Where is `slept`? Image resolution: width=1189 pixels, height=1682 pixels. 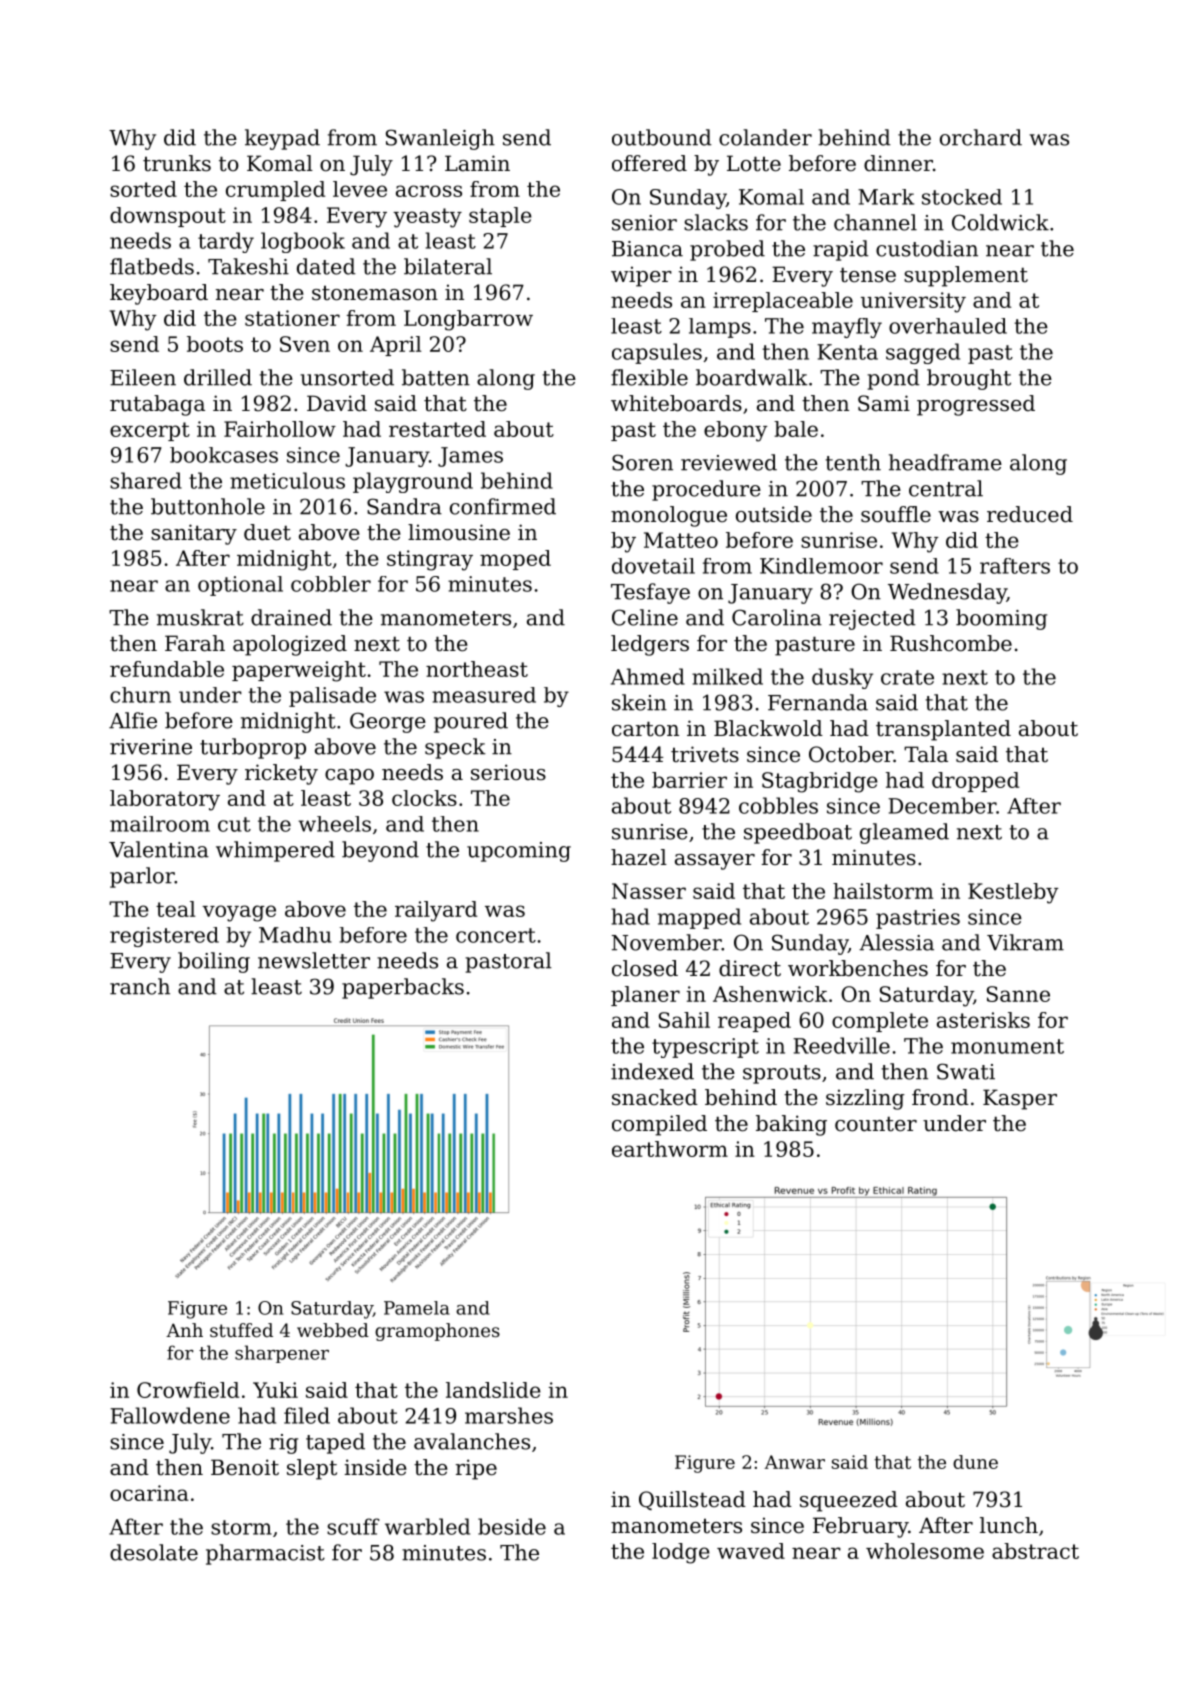 slept is located at coordinates (312, 1469).
